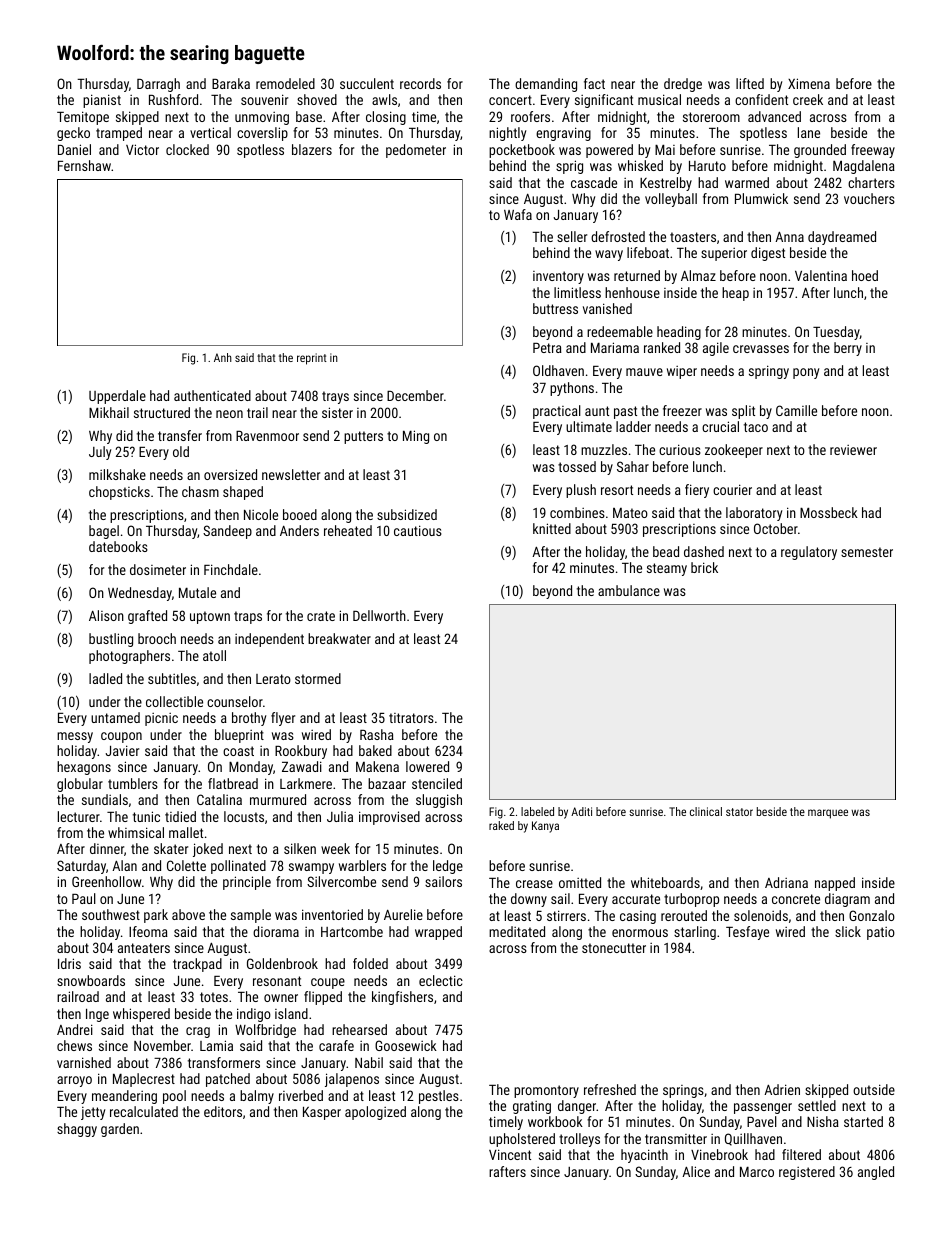  What do you see at coordinates (120, 1130) in the screenshot?
I see `garden` at bounding box center [120, 1130].
